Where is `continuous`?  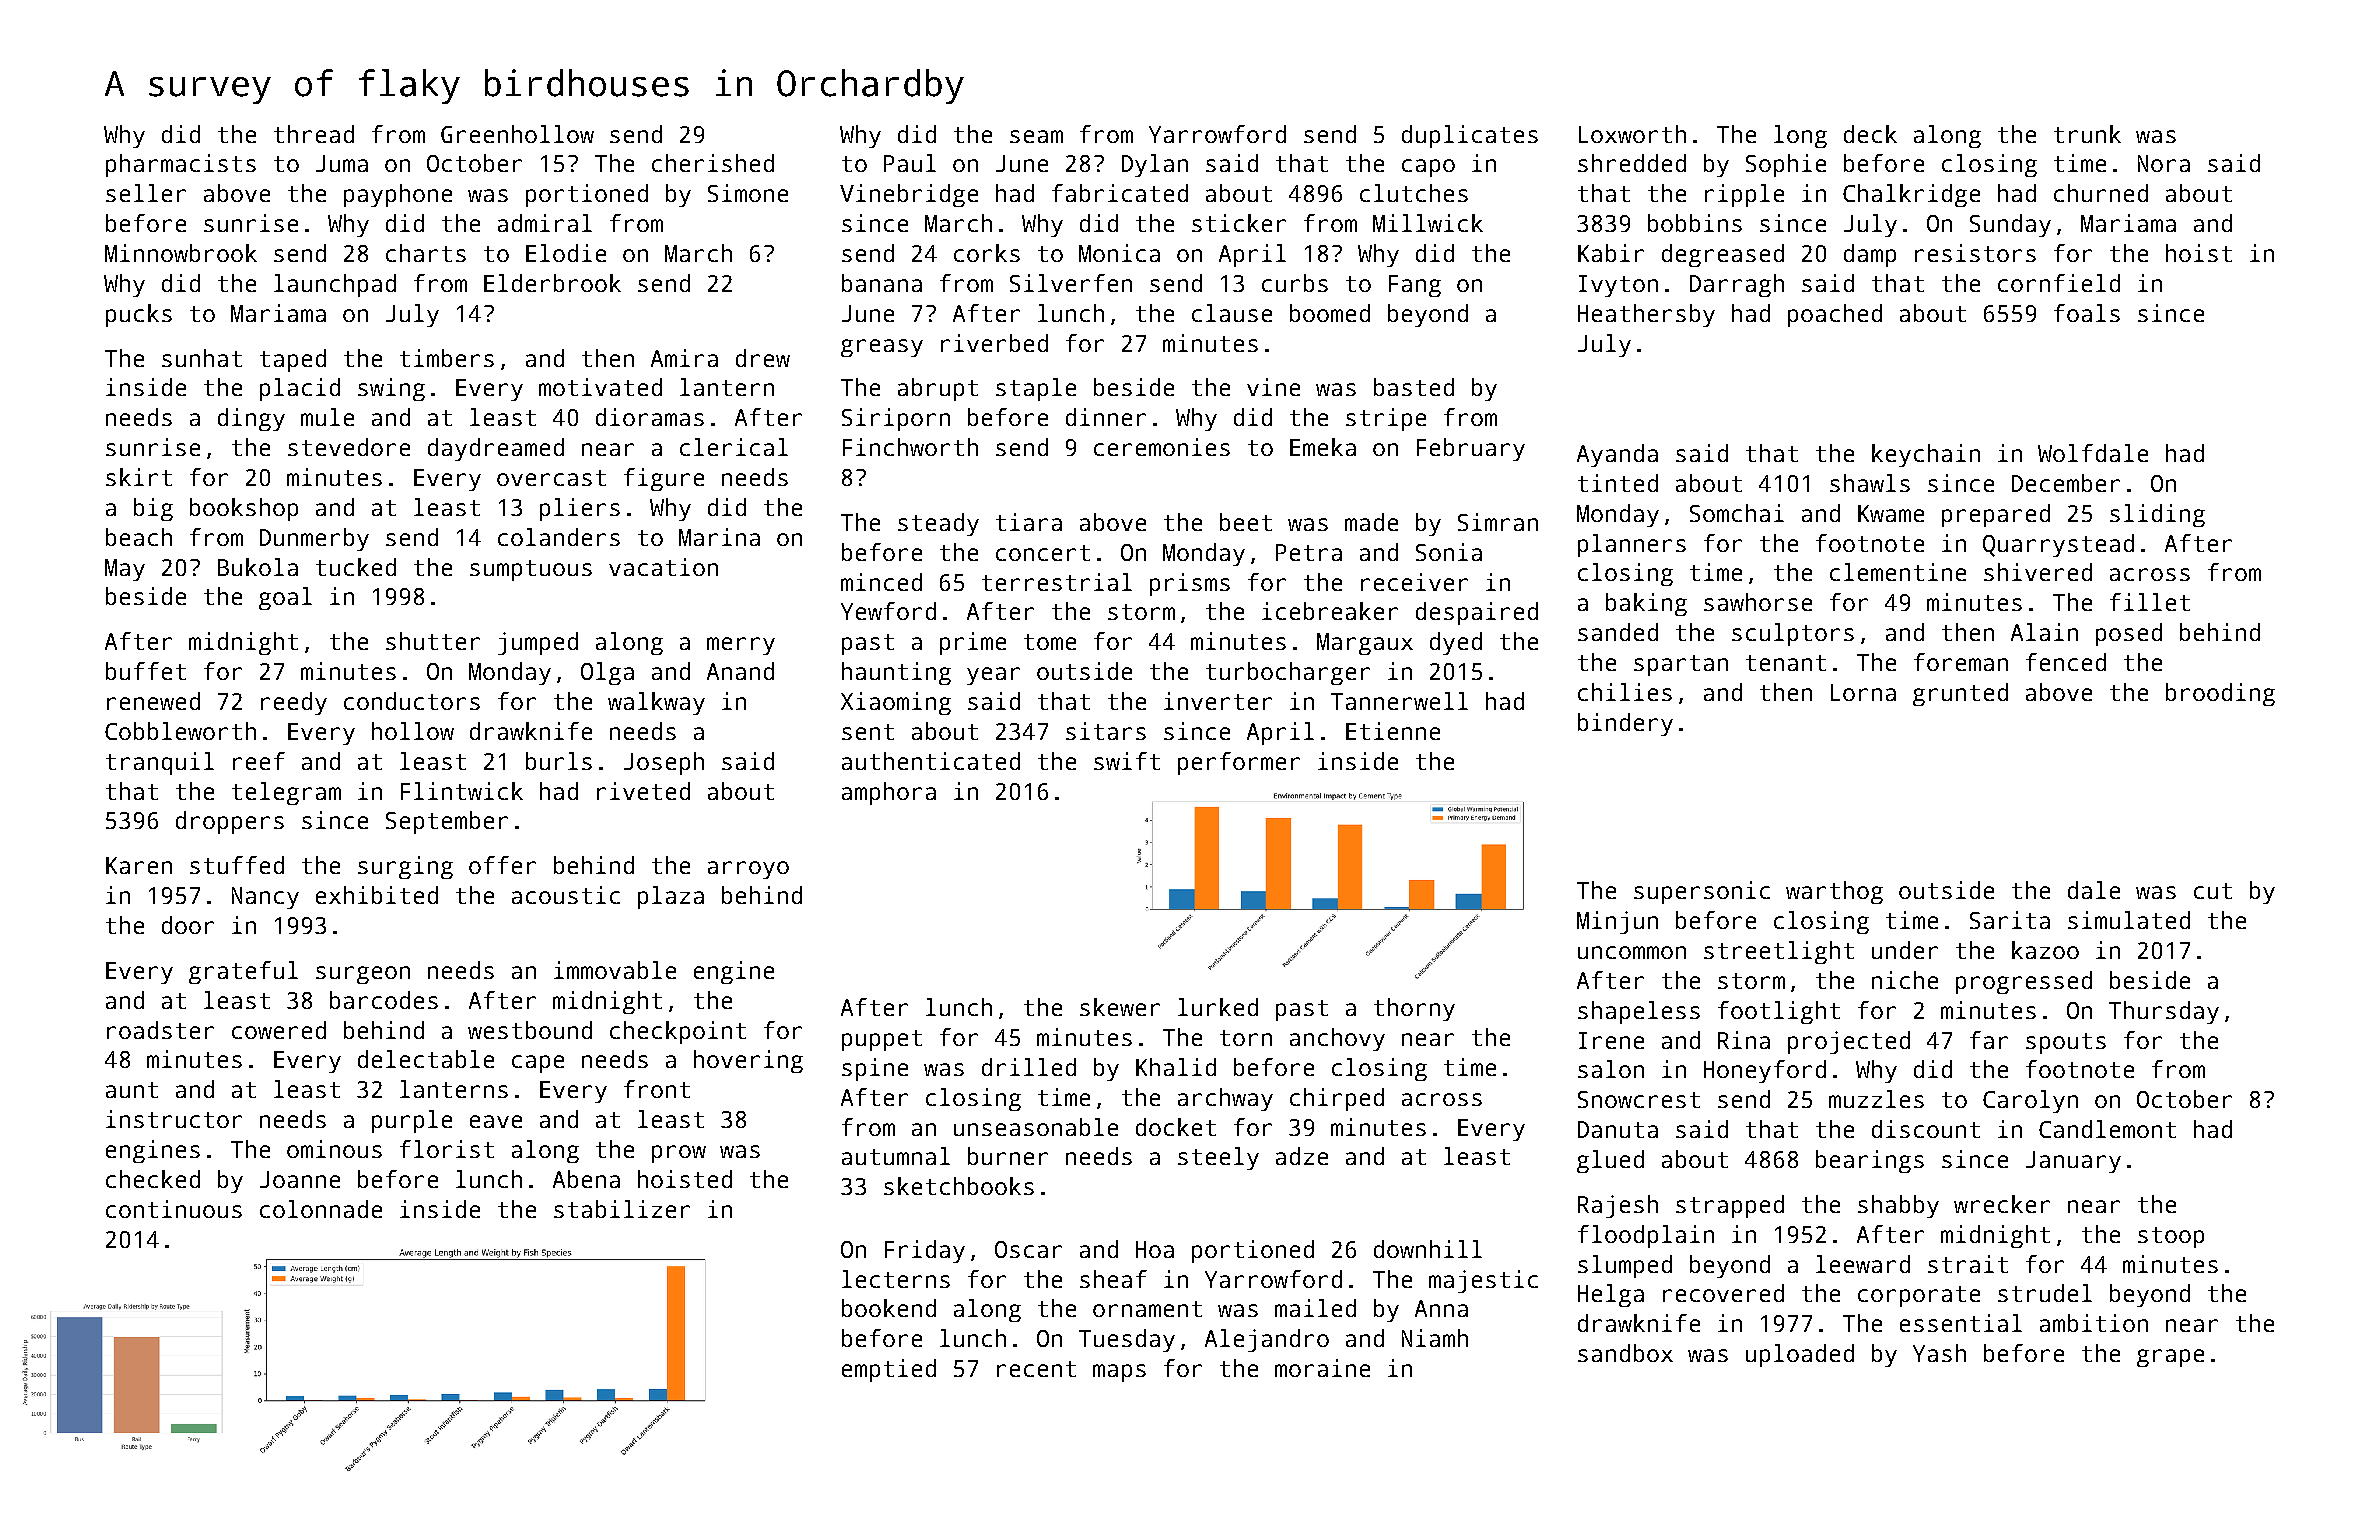 continuous is located at coordinates (174, 1209).
